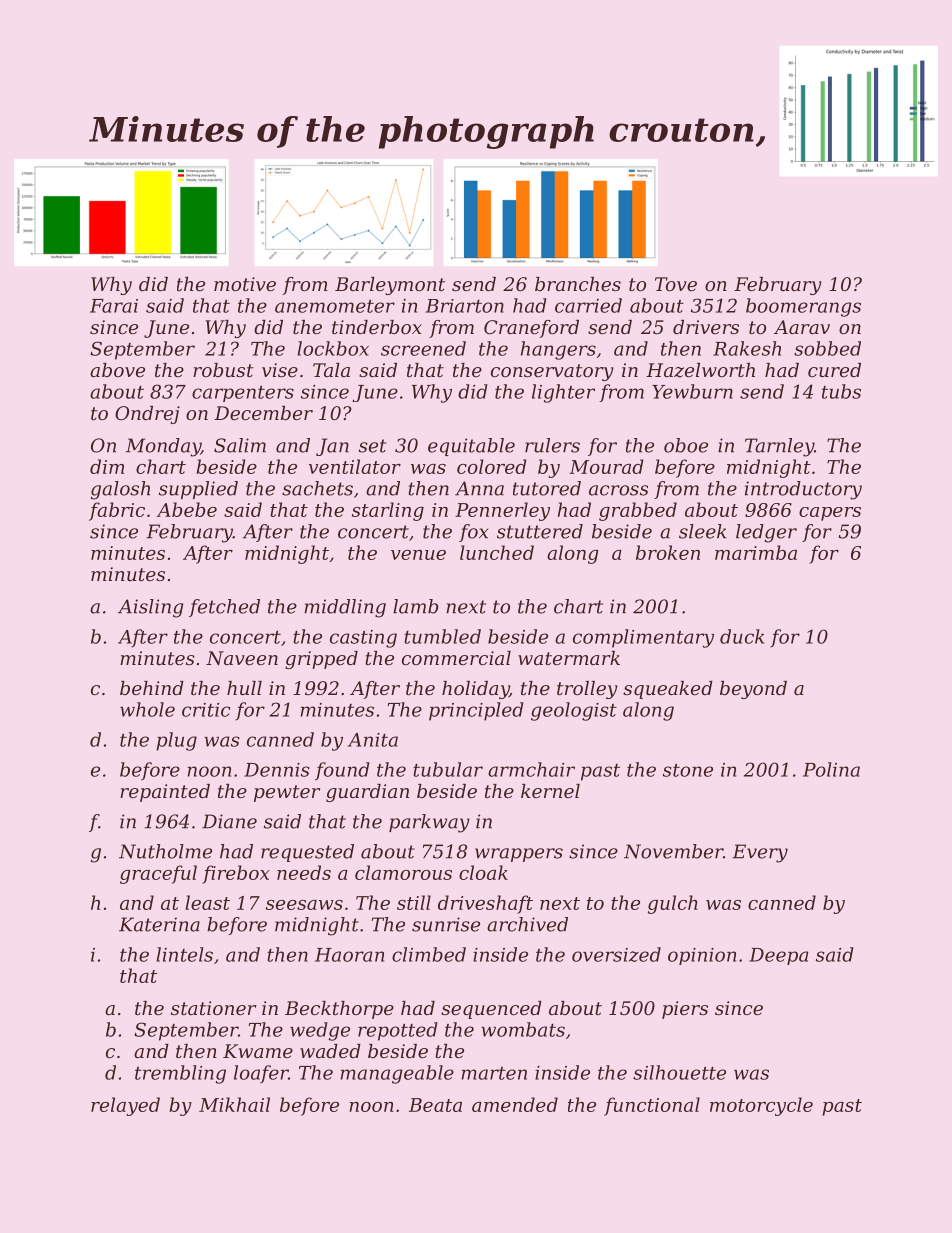 This screenshot has width=952, height=1233. I want to click on Mikhail, so click(234, 1104).
